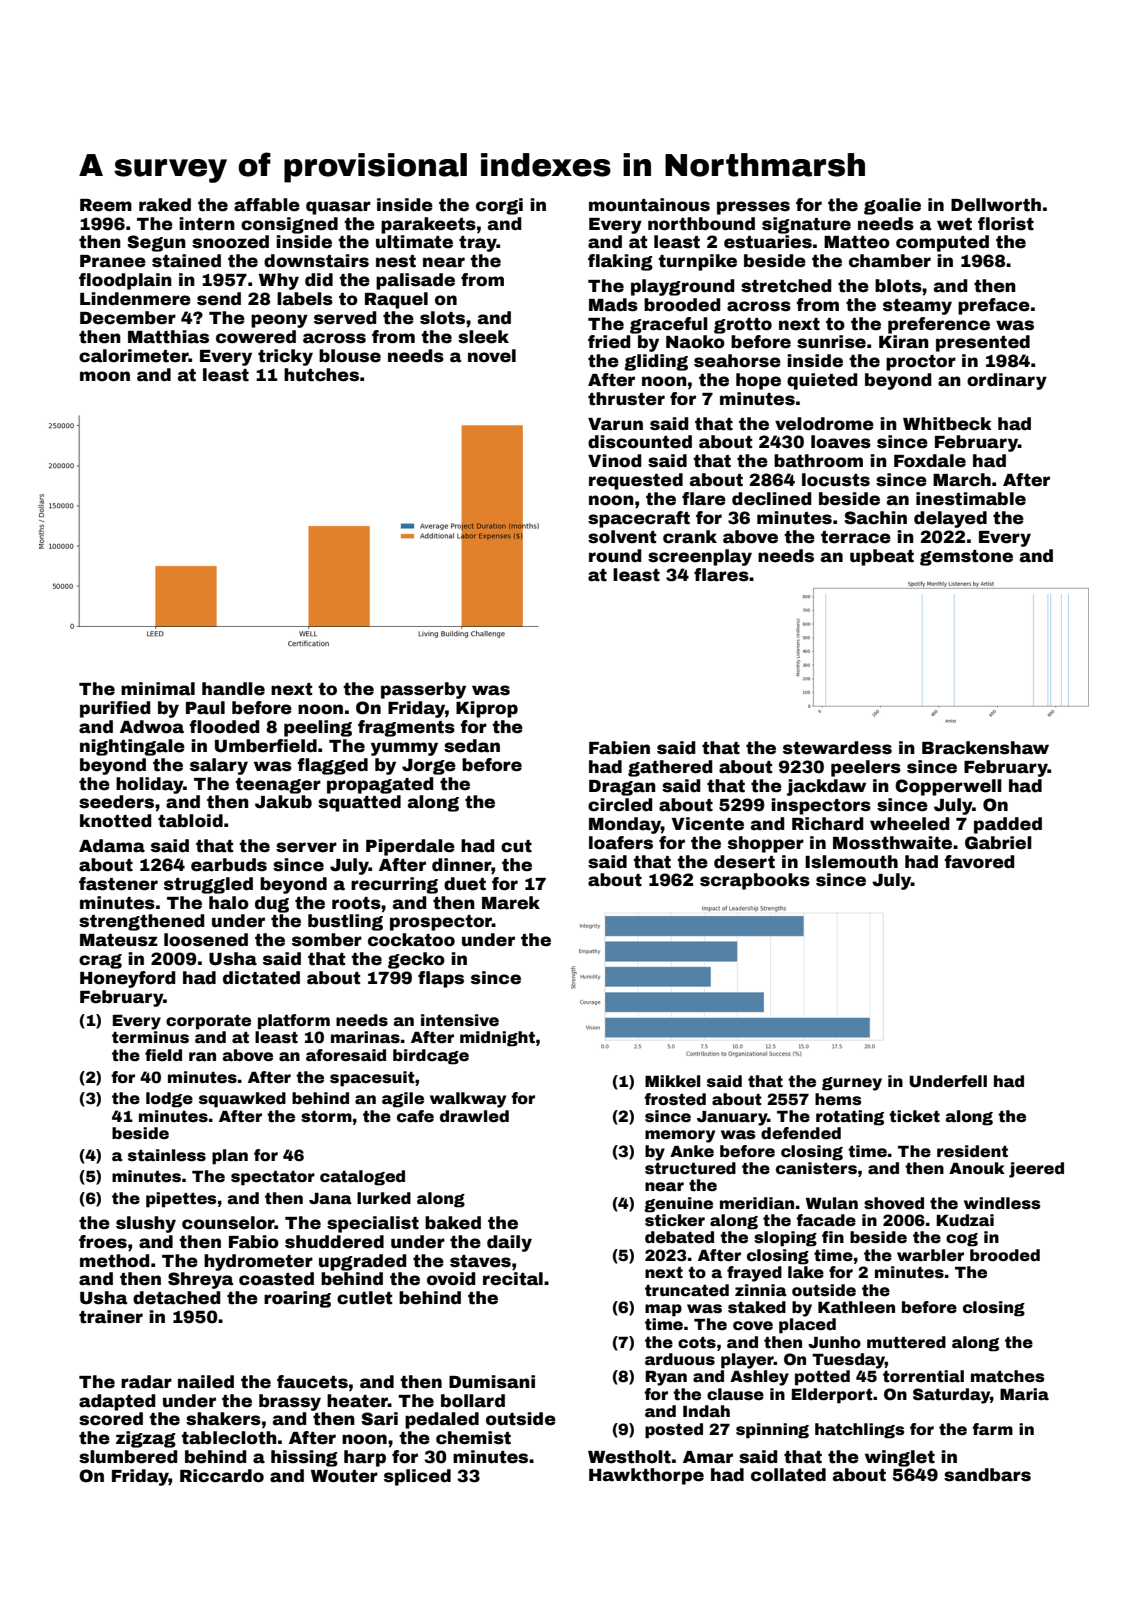 The width and height of the document is (1145, 1620). What do you see at coordinates (105, 376) in the document?
I see `moon` at bounding box center [105, 376].
